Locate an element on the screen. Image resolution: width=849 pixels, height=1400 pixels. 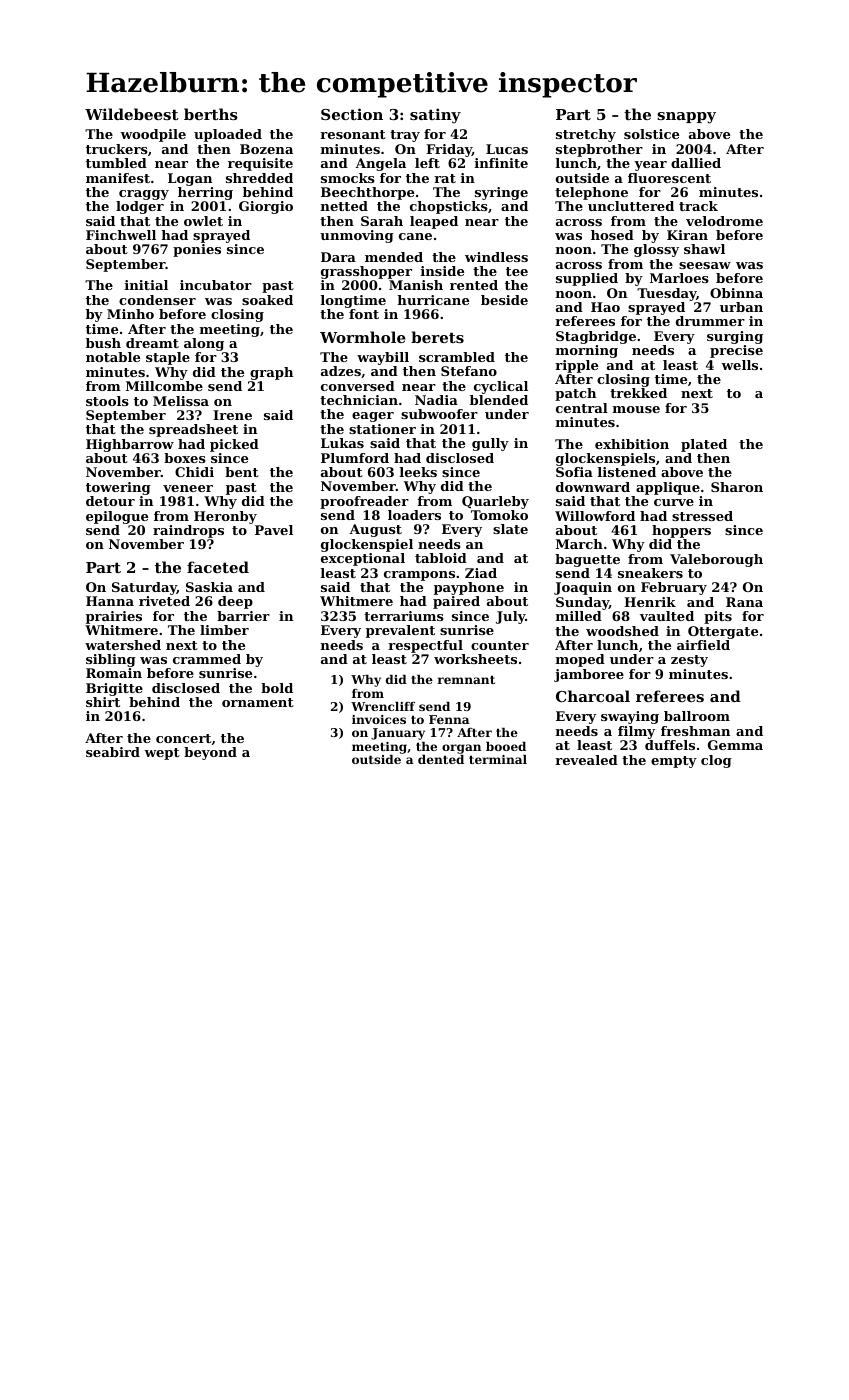
ornament is located at coordinates (258, 702).
